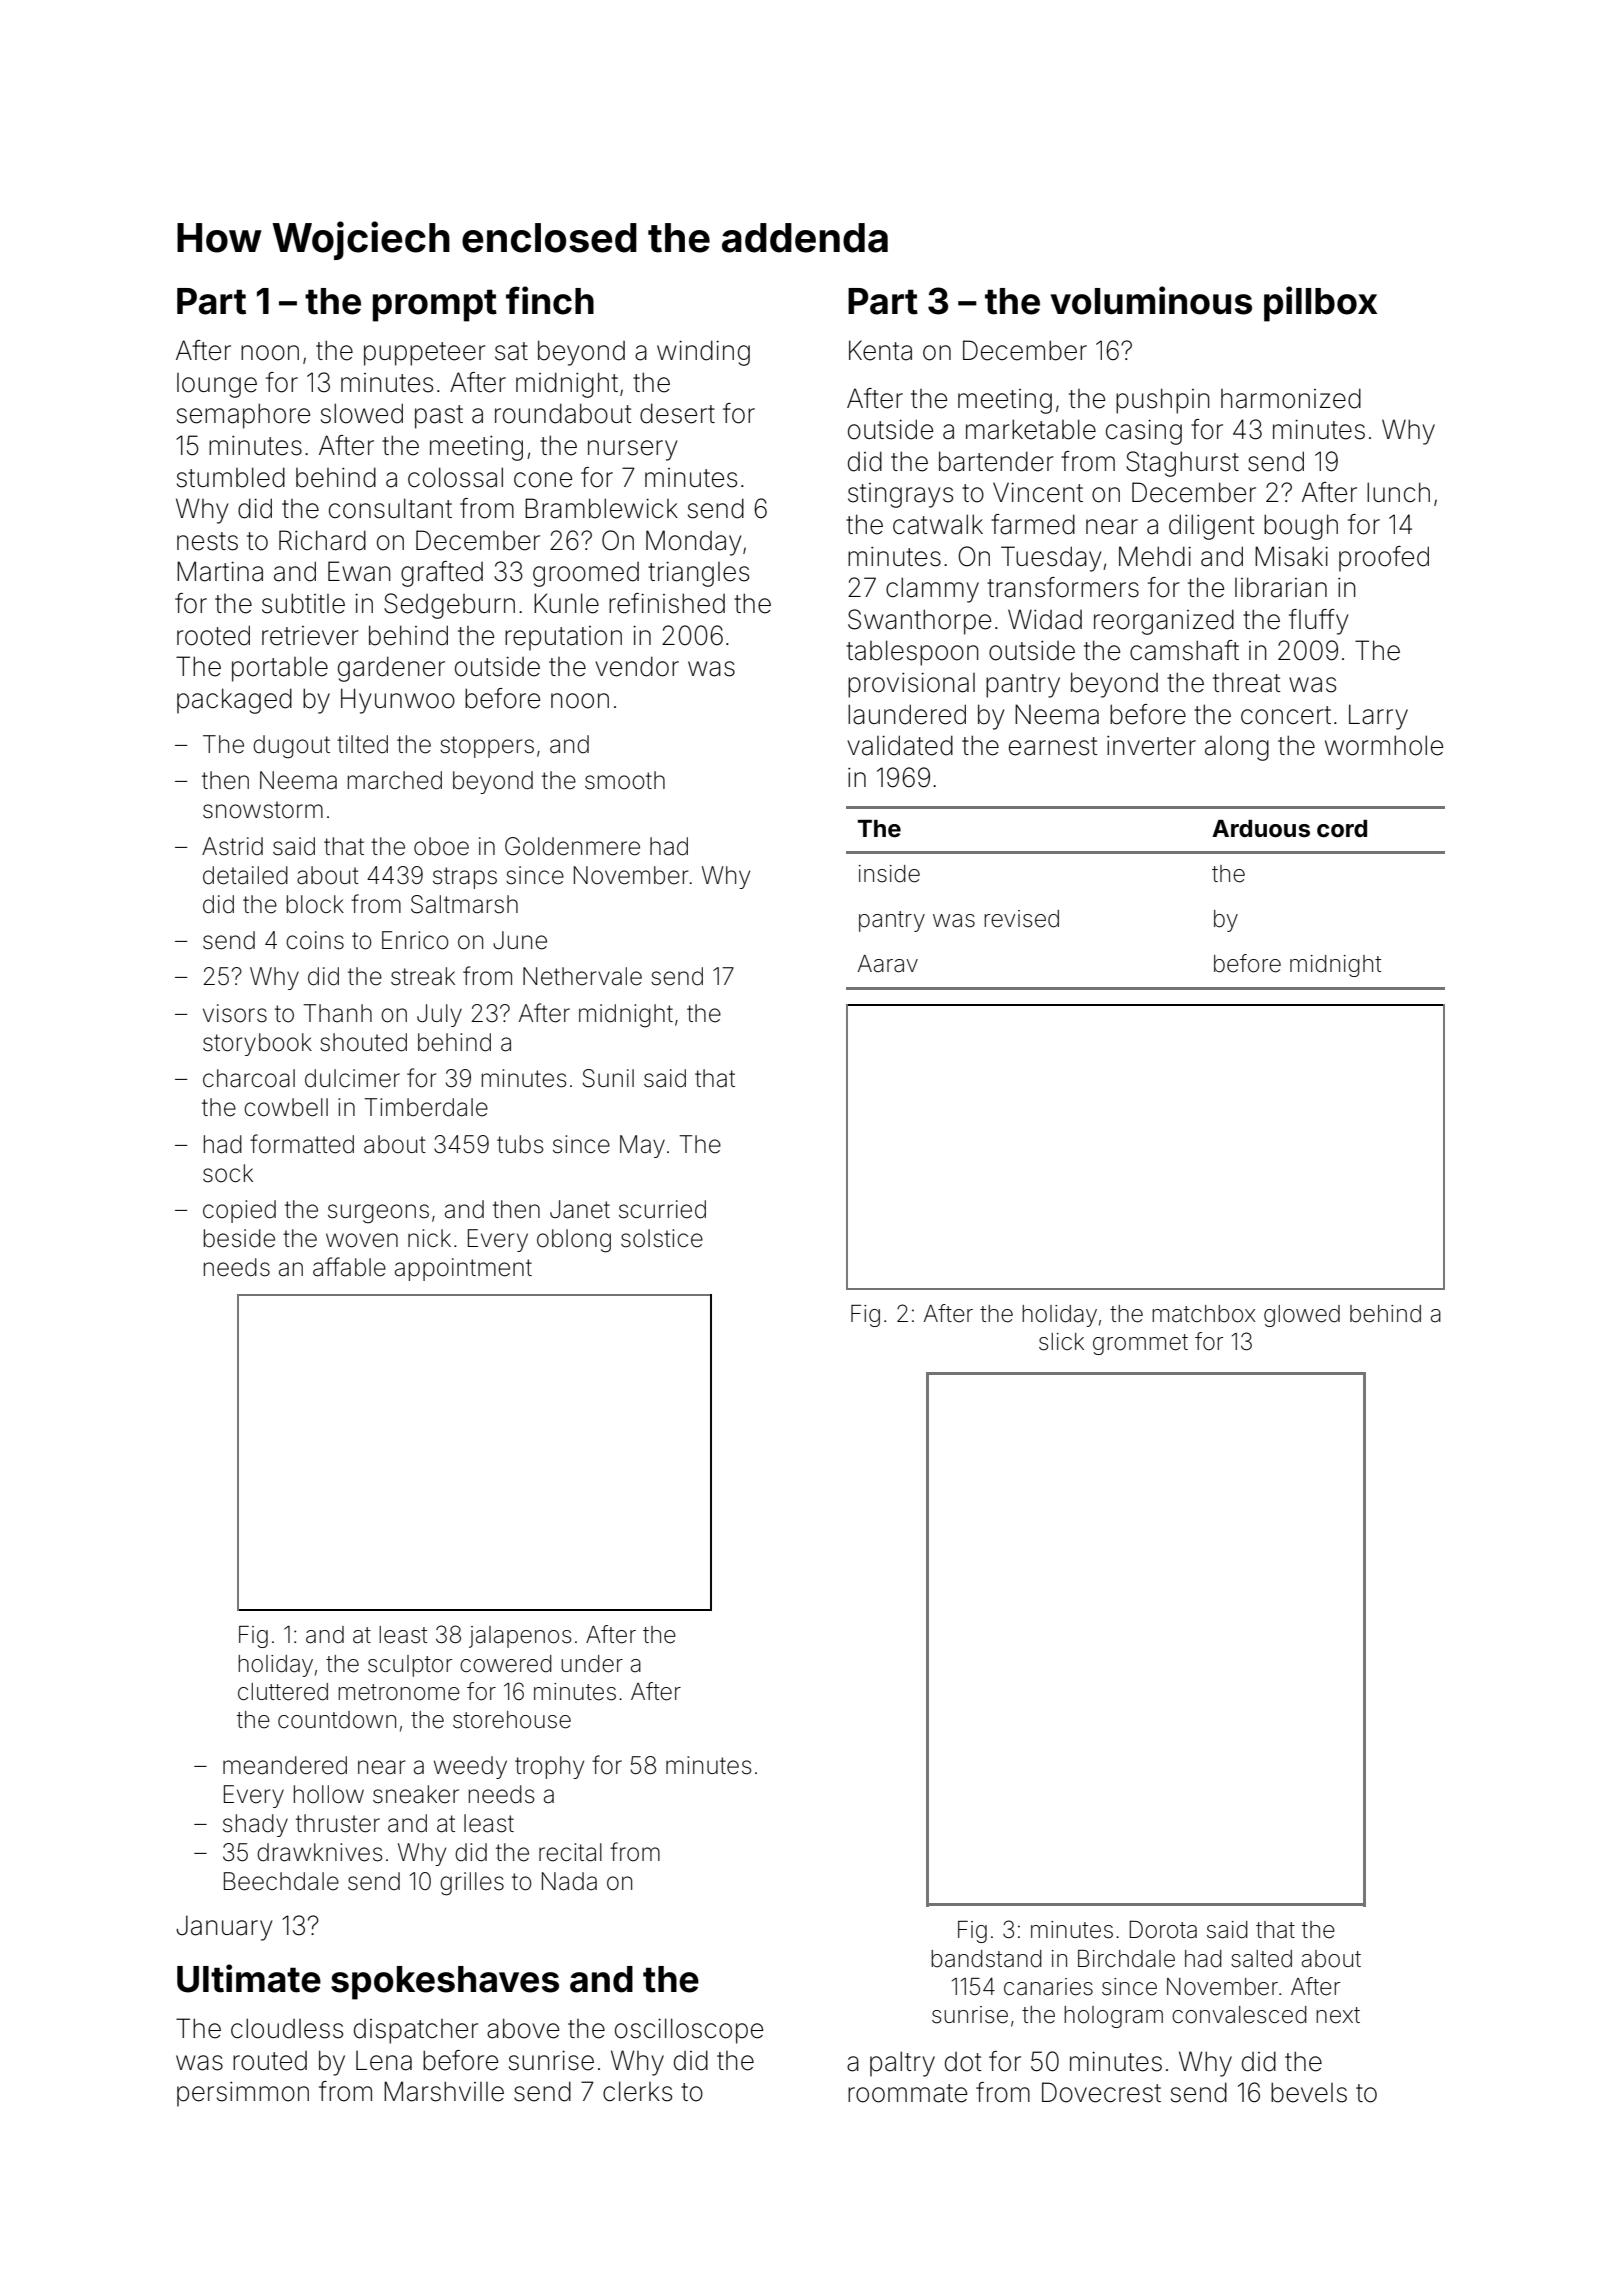 The width and height of the screenshot is (1620, 2292). What do you see at coordinates (888, 964) in the screenshot?
I see `Aarav` at bounding box center [888, 964].
